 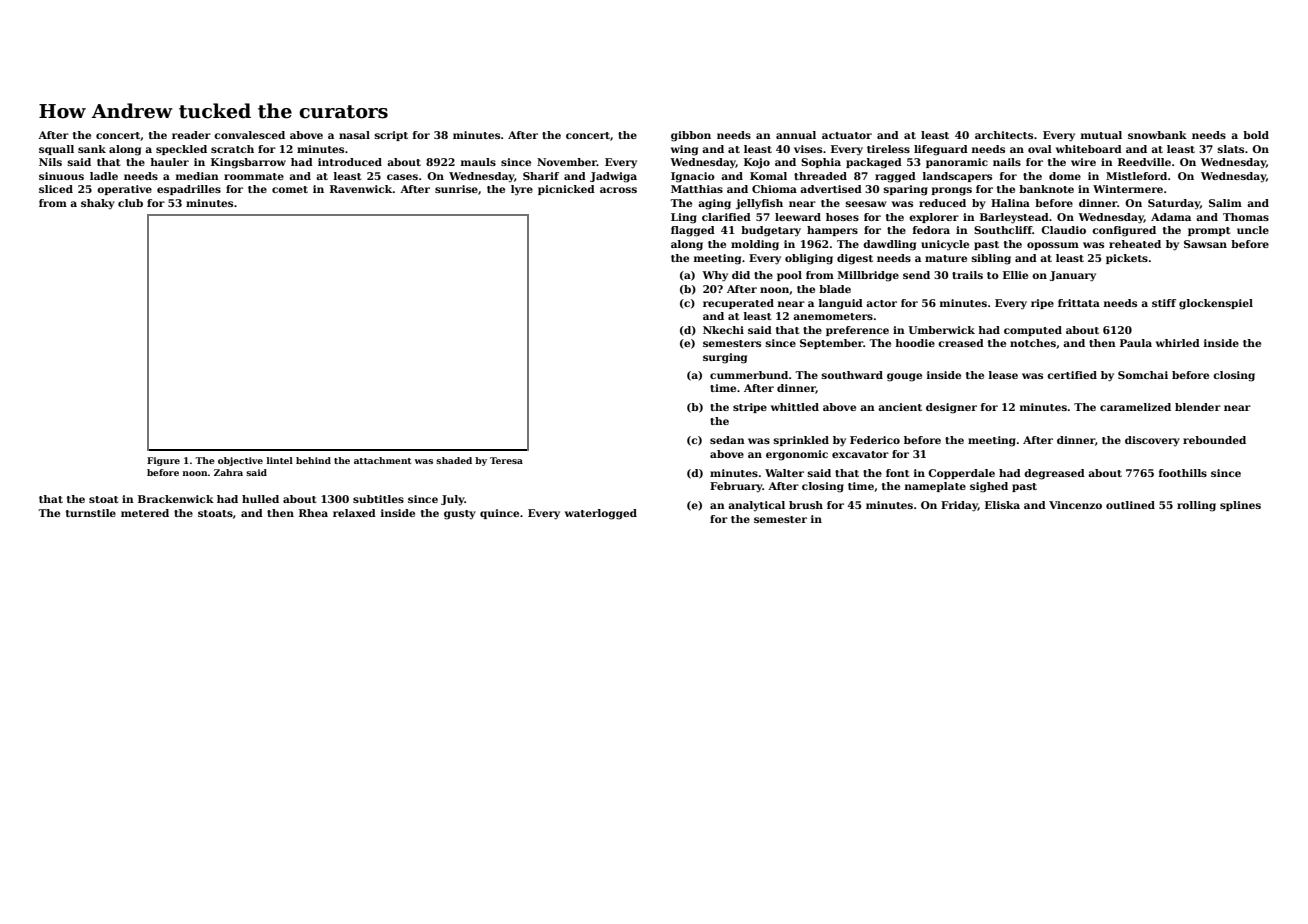 I want to click on February, so click(x=736, y=487).
